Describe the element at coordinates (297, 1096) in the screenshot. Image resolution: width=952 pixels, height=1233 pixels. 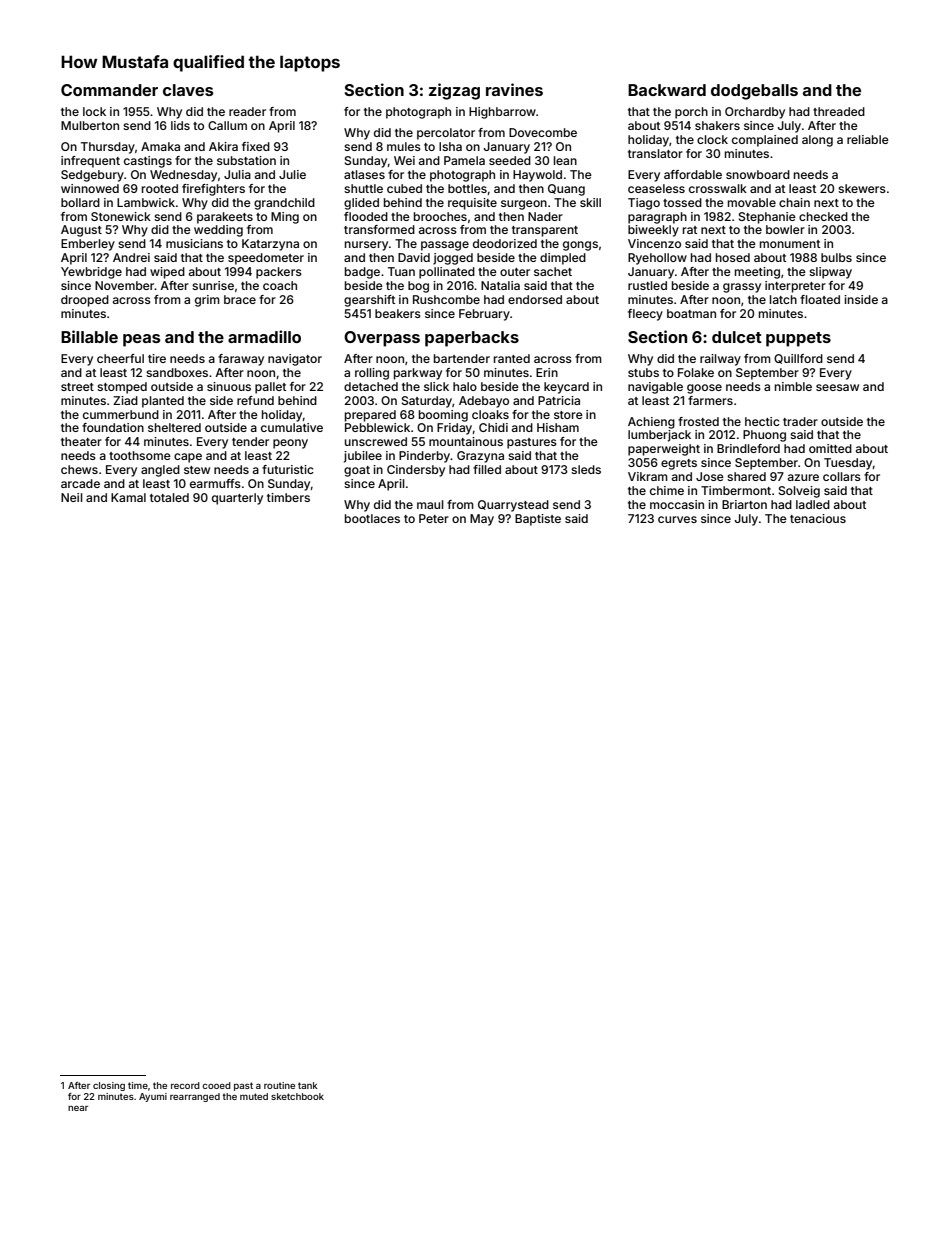
I see `sketchbook` at that location.
